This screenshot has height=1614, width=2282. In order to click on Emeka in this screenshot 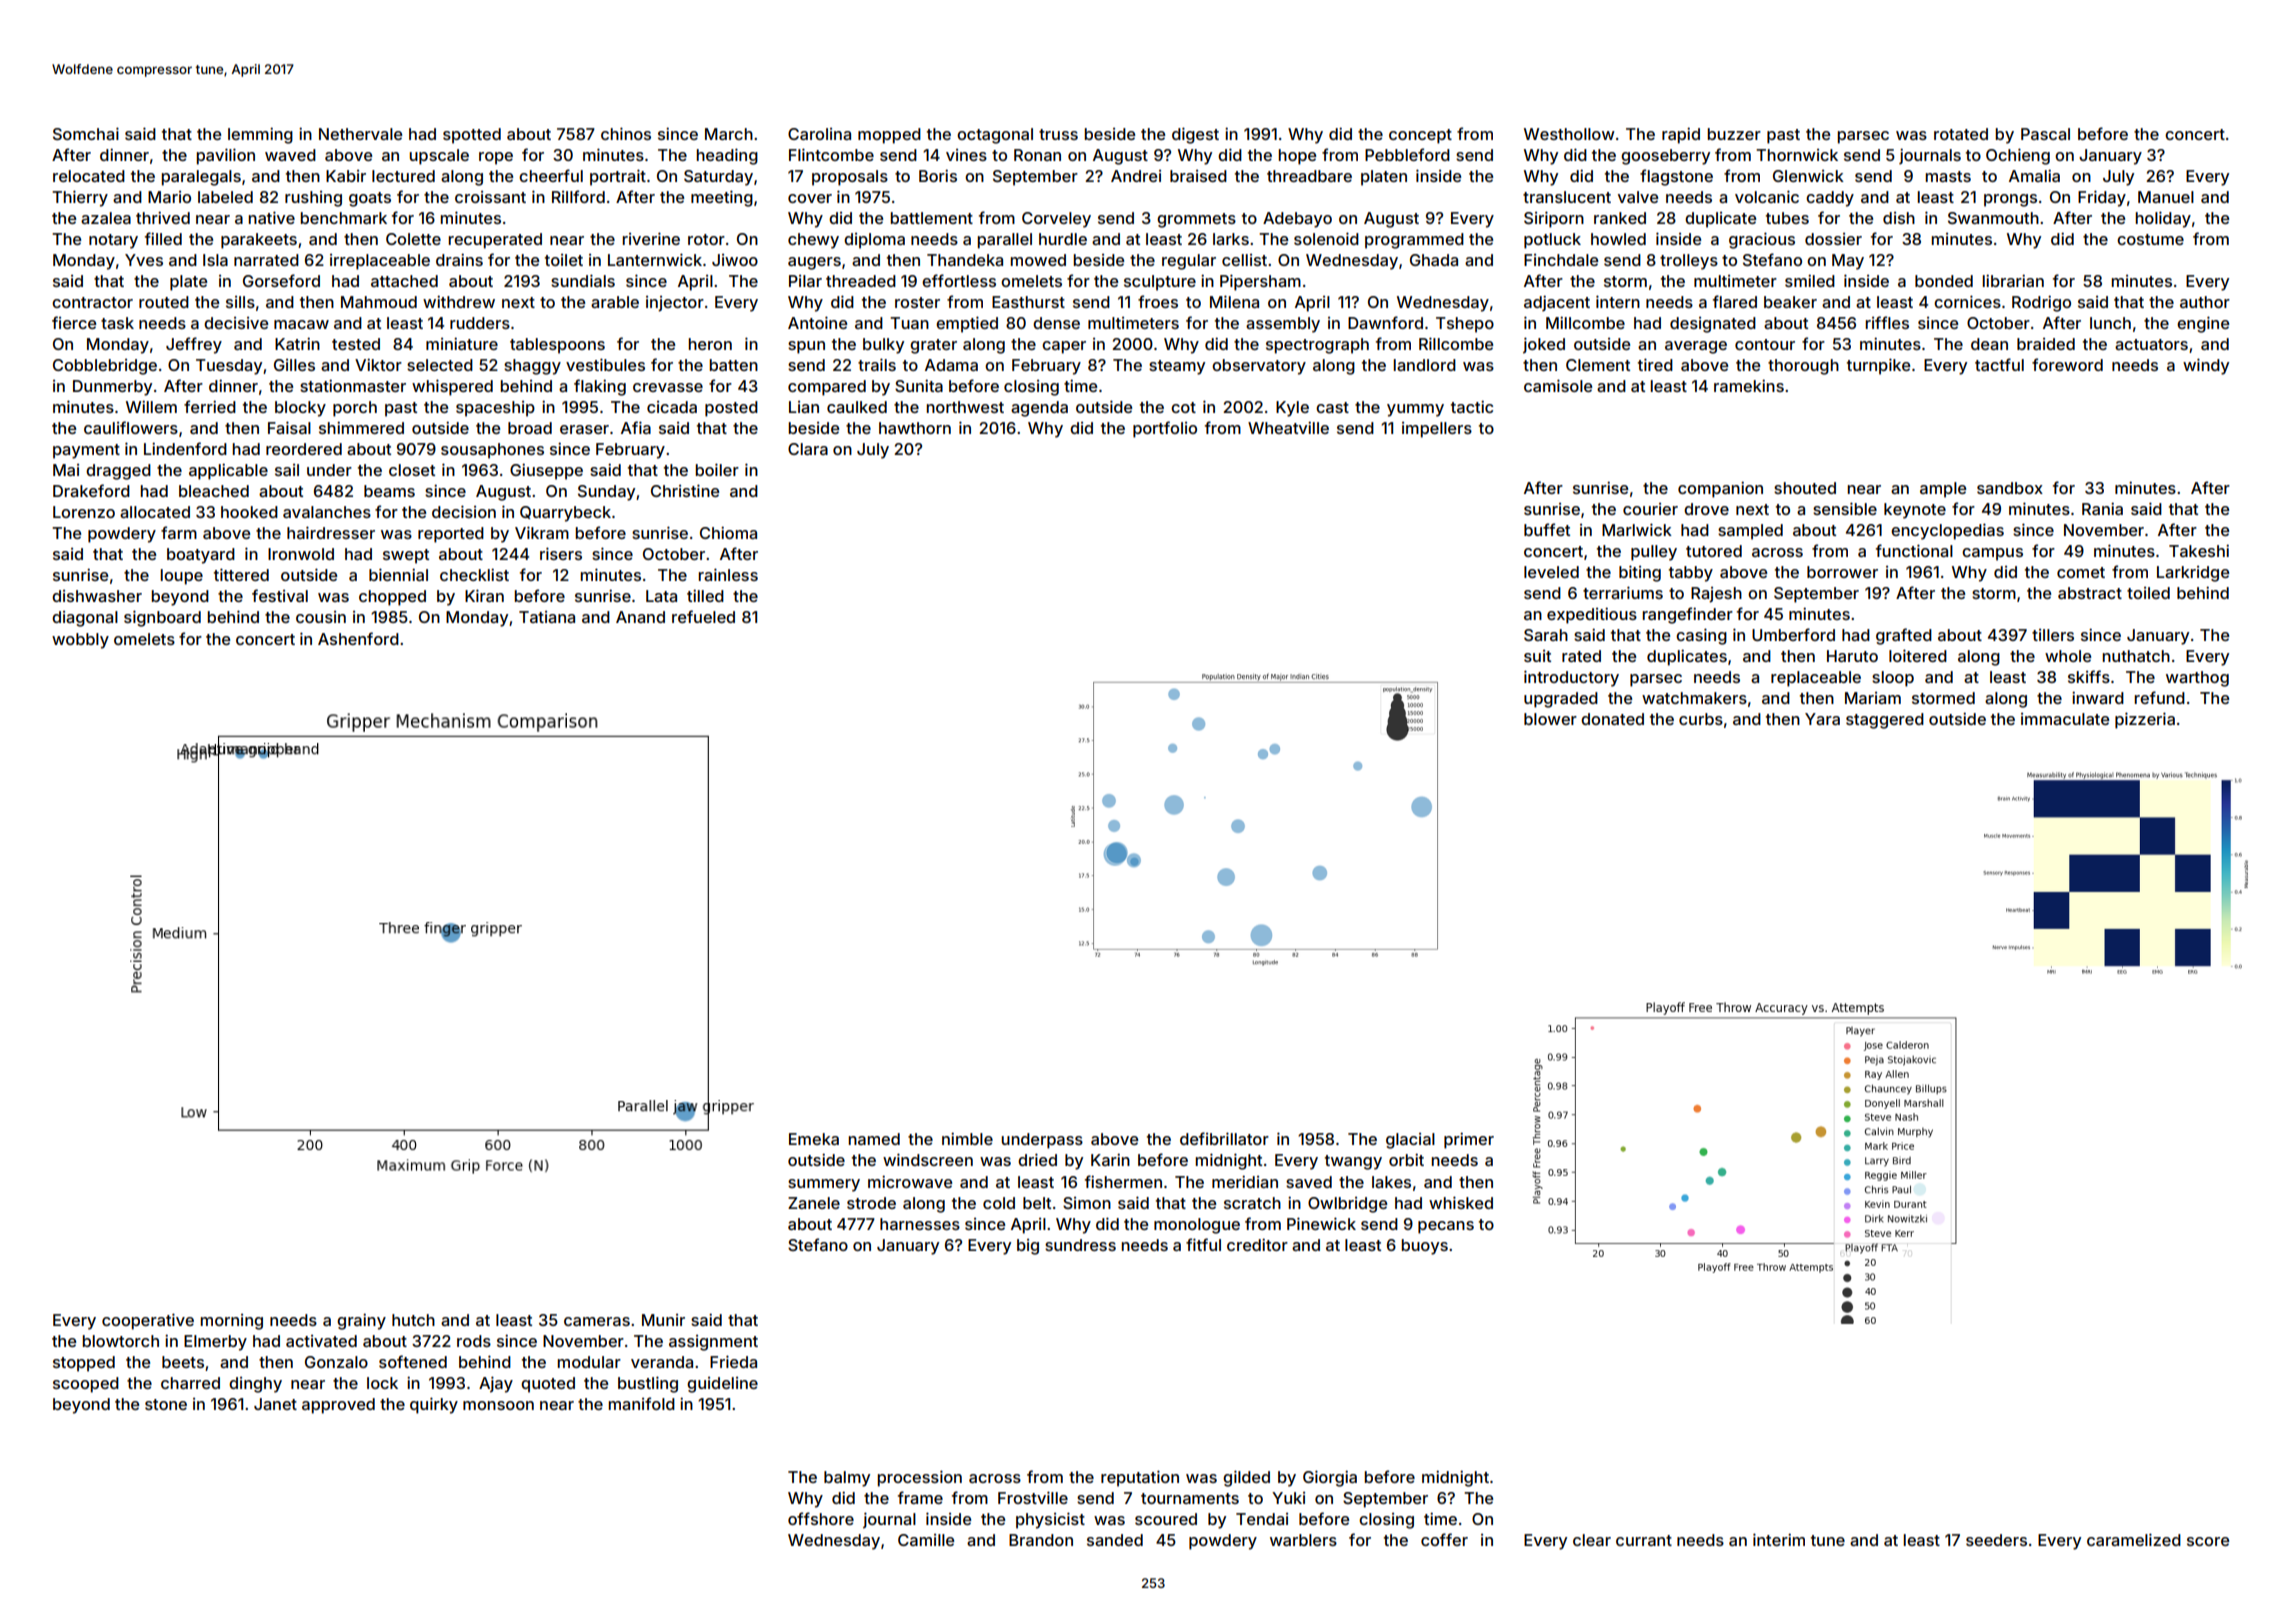, I will do `click(814, 1139)`.
